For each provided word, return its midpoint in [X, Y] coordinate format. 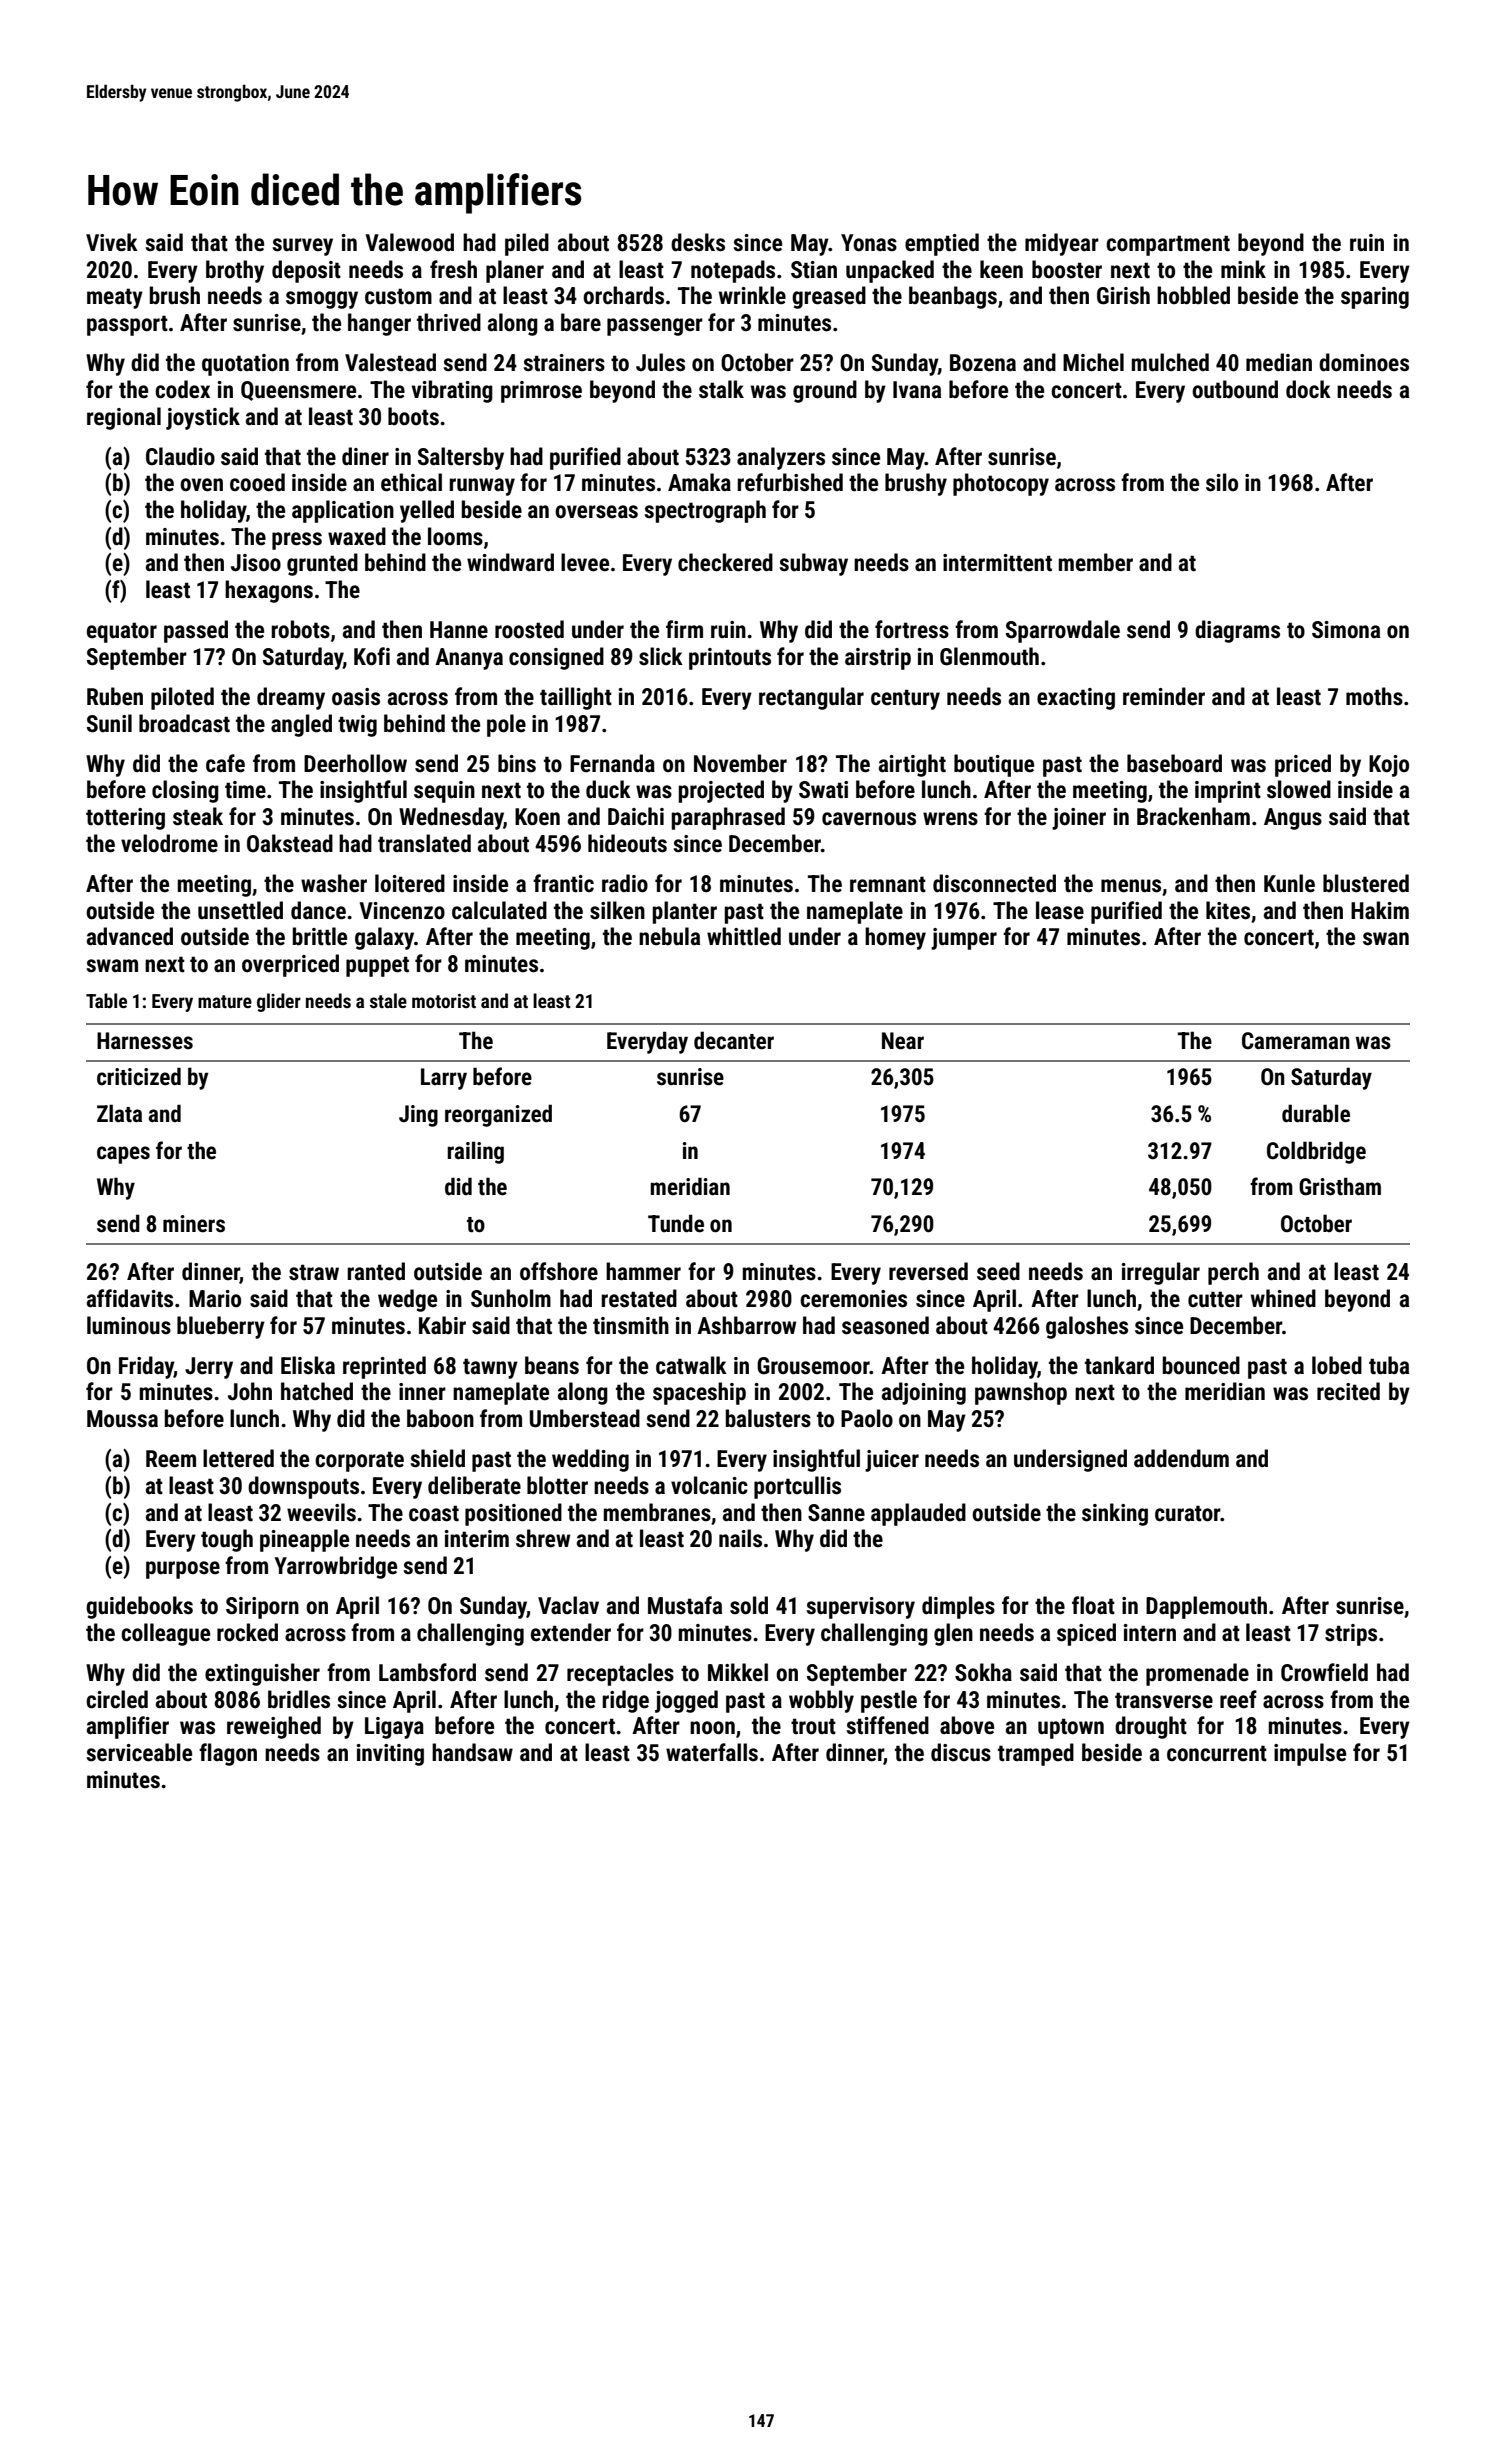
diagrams [1237, 631]
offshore [559, 1271]
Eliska [308, 1365]
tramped [1036, 1754]
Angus [1293, 819]
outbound [1235, 389]
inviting [390, 1755]
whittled [744, 936]
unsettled [240, 910]
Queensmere [298, 391]
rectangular [811, 698]
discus [961, 1752]
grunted [322, 564]
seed [998, 1271]
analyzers [781, 458]
